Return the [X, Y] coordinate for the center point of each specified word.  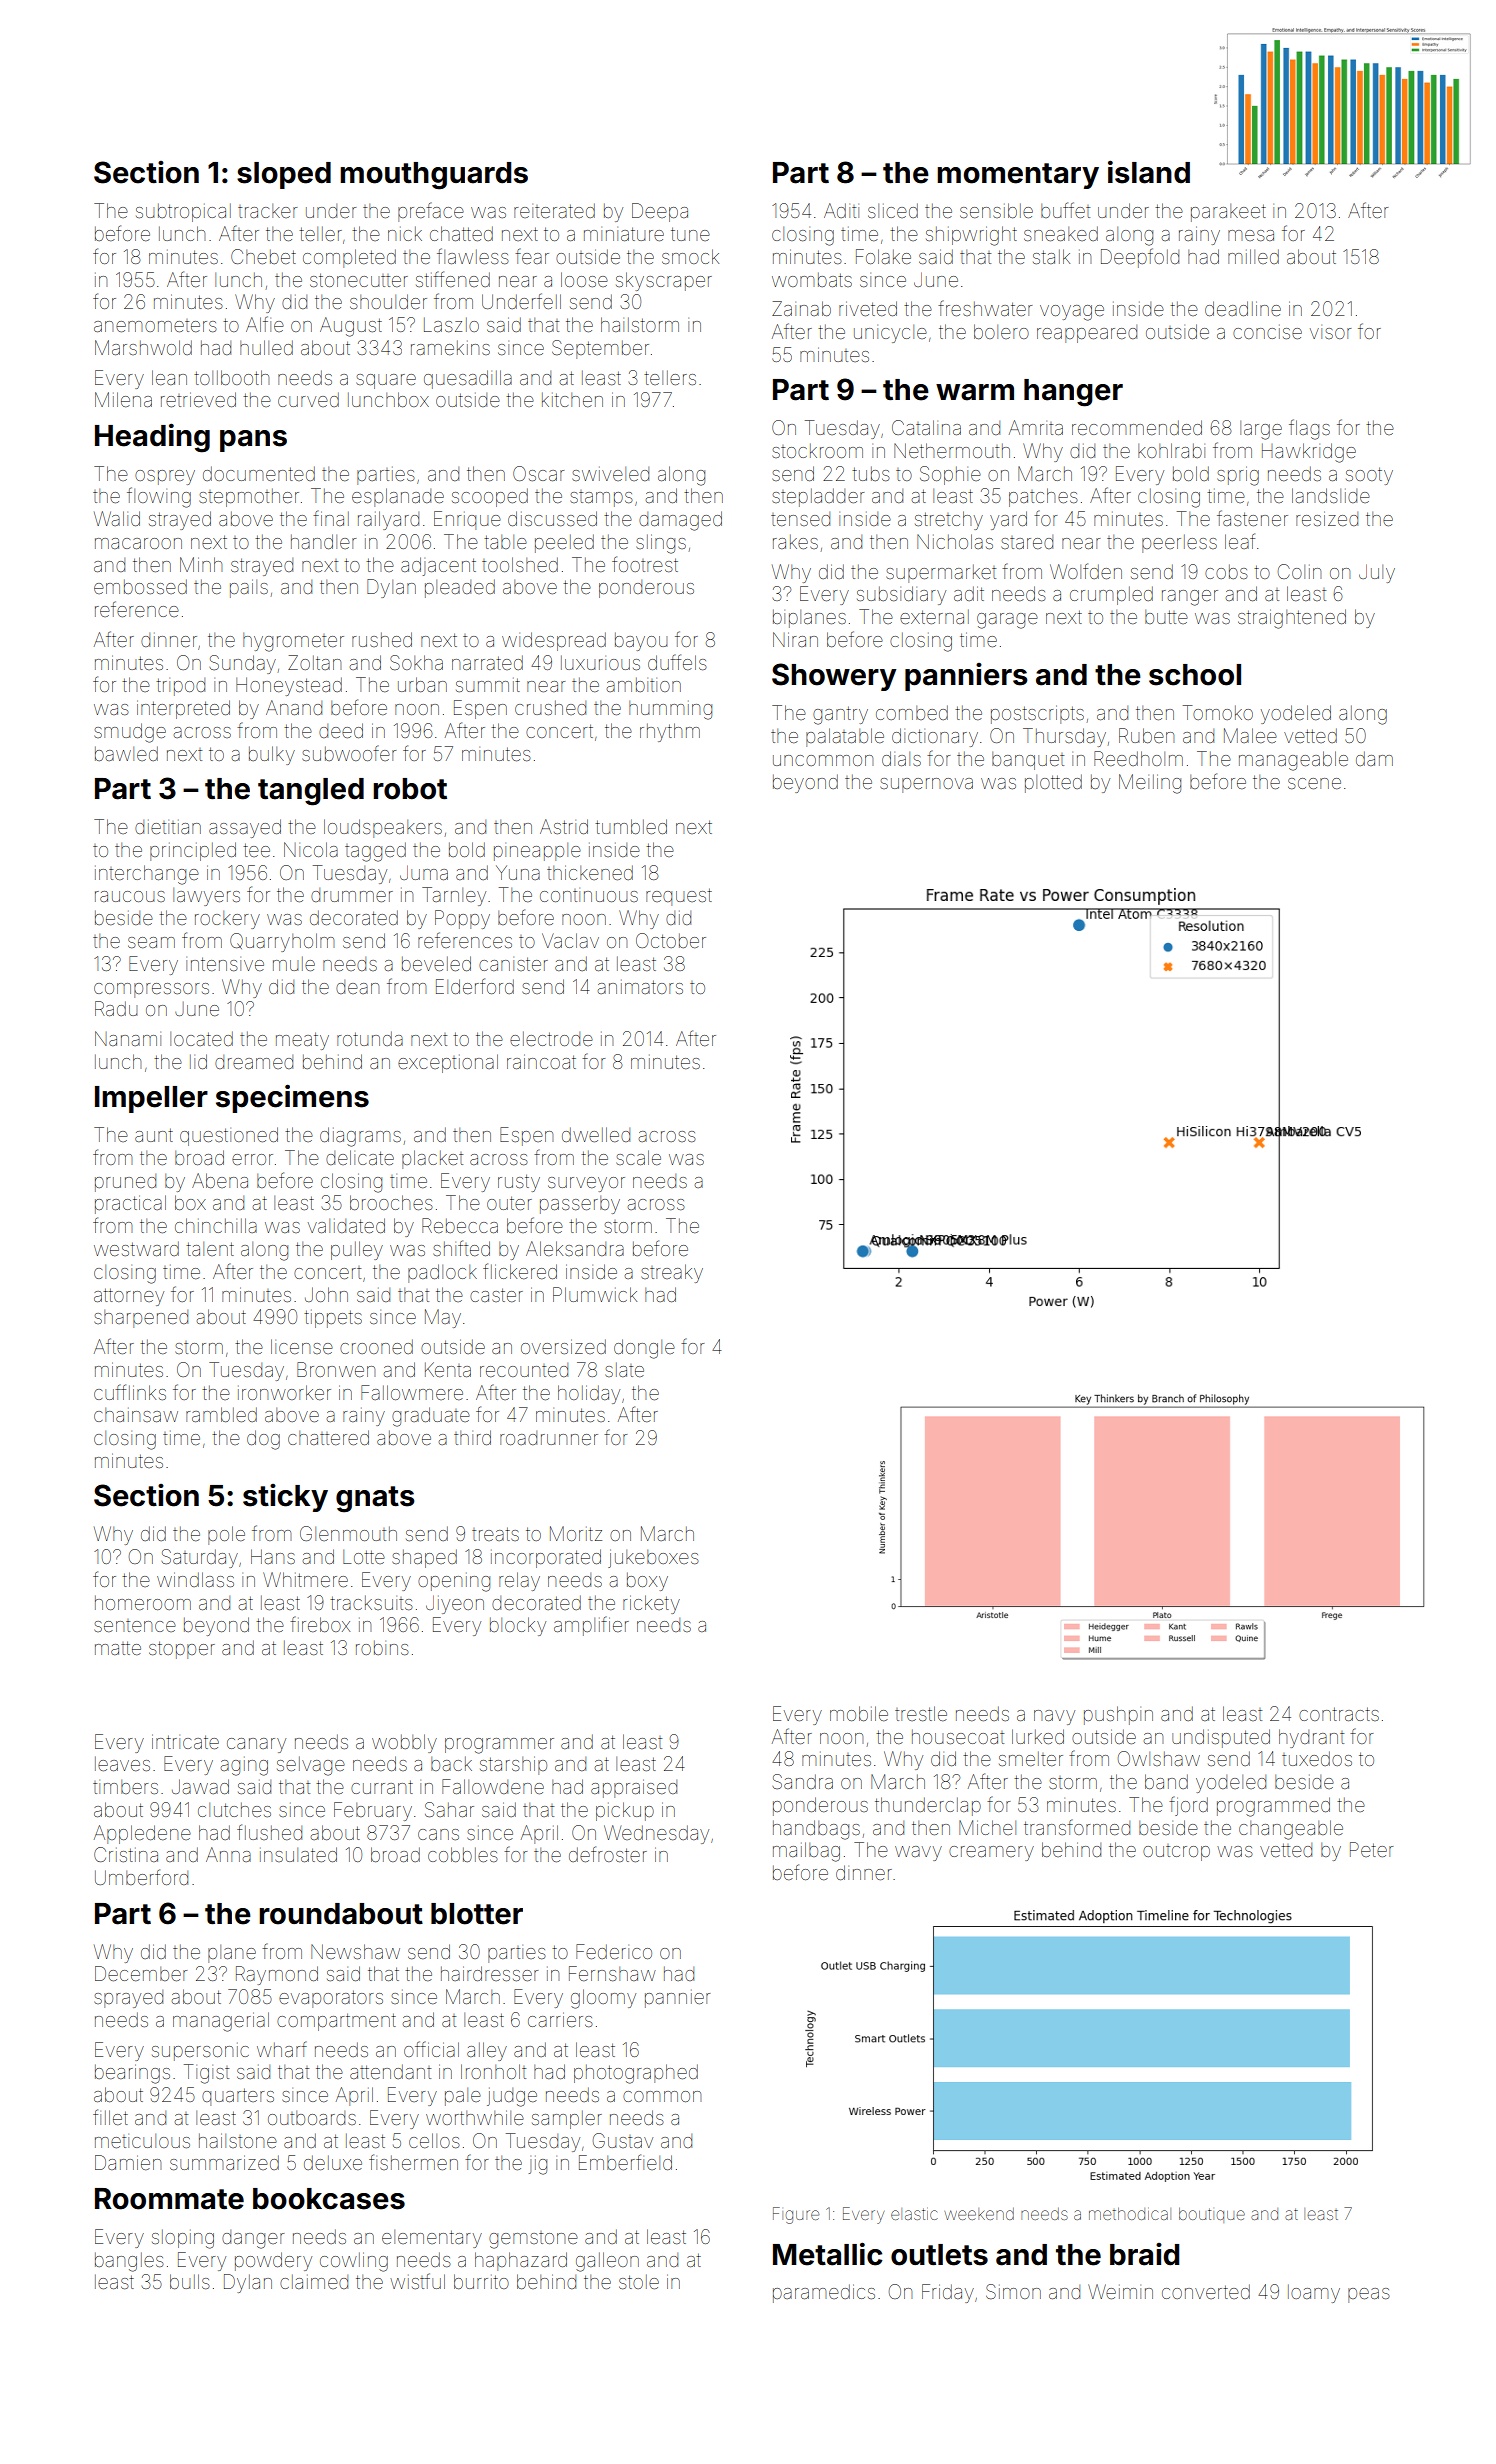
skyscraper [664, 281]
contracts [1339, 1714]
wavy [918, 1853]
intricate [185, 1741]
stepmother [249, 498]
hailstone [238, 2140]
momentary [1018, 176]
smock [690, 256]
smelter [1031, 1759]
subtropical [183, 213]
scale [638, 1157]
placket [432, 1159]
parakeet [1228, 213]
